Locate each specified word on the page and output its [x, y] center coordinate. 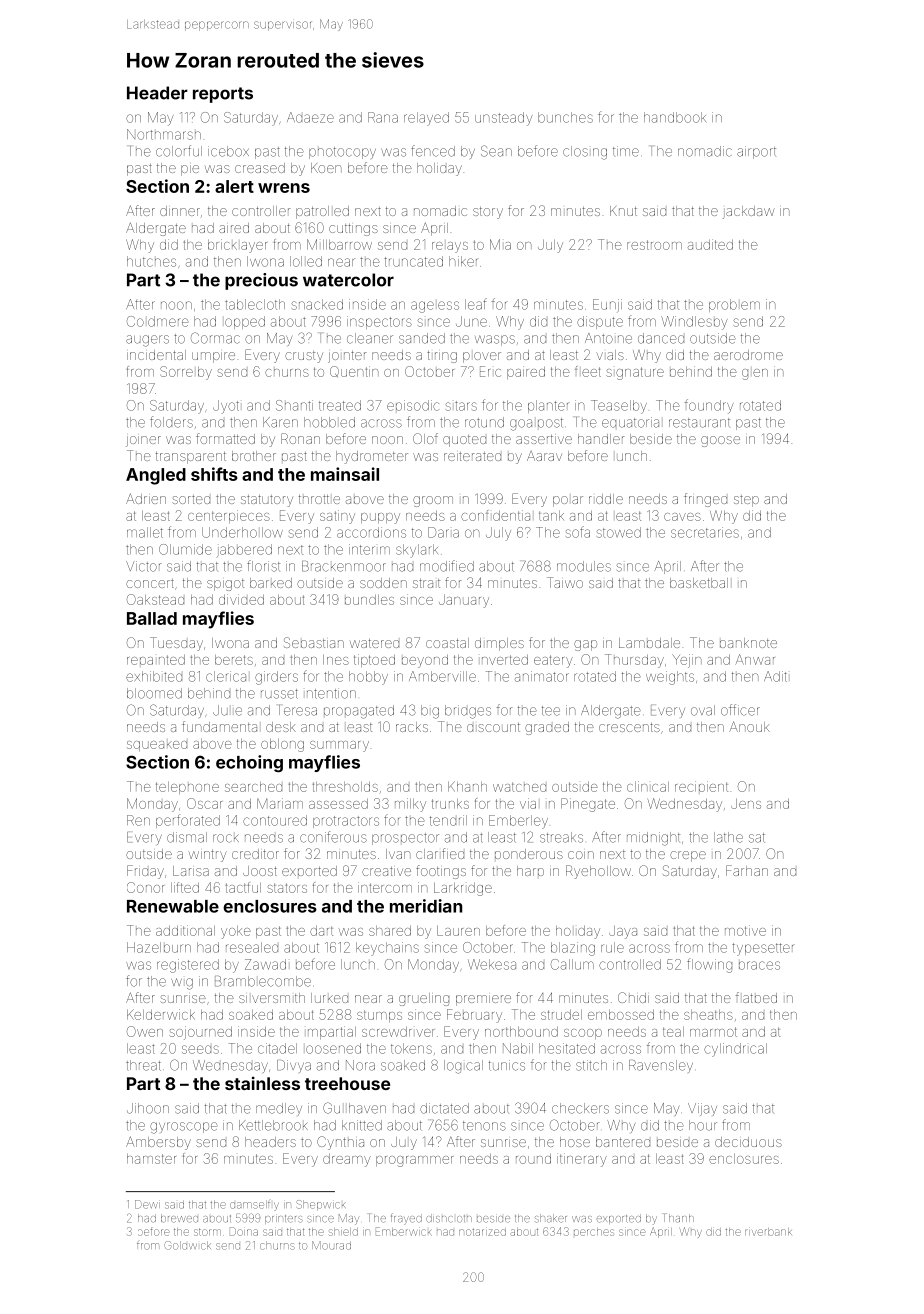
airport [756, 152]
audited [710, 244]
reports [223, 95]
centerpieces [229, 516]
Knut [623, 211]
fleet [588, 371]
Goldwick [187, 1245]
